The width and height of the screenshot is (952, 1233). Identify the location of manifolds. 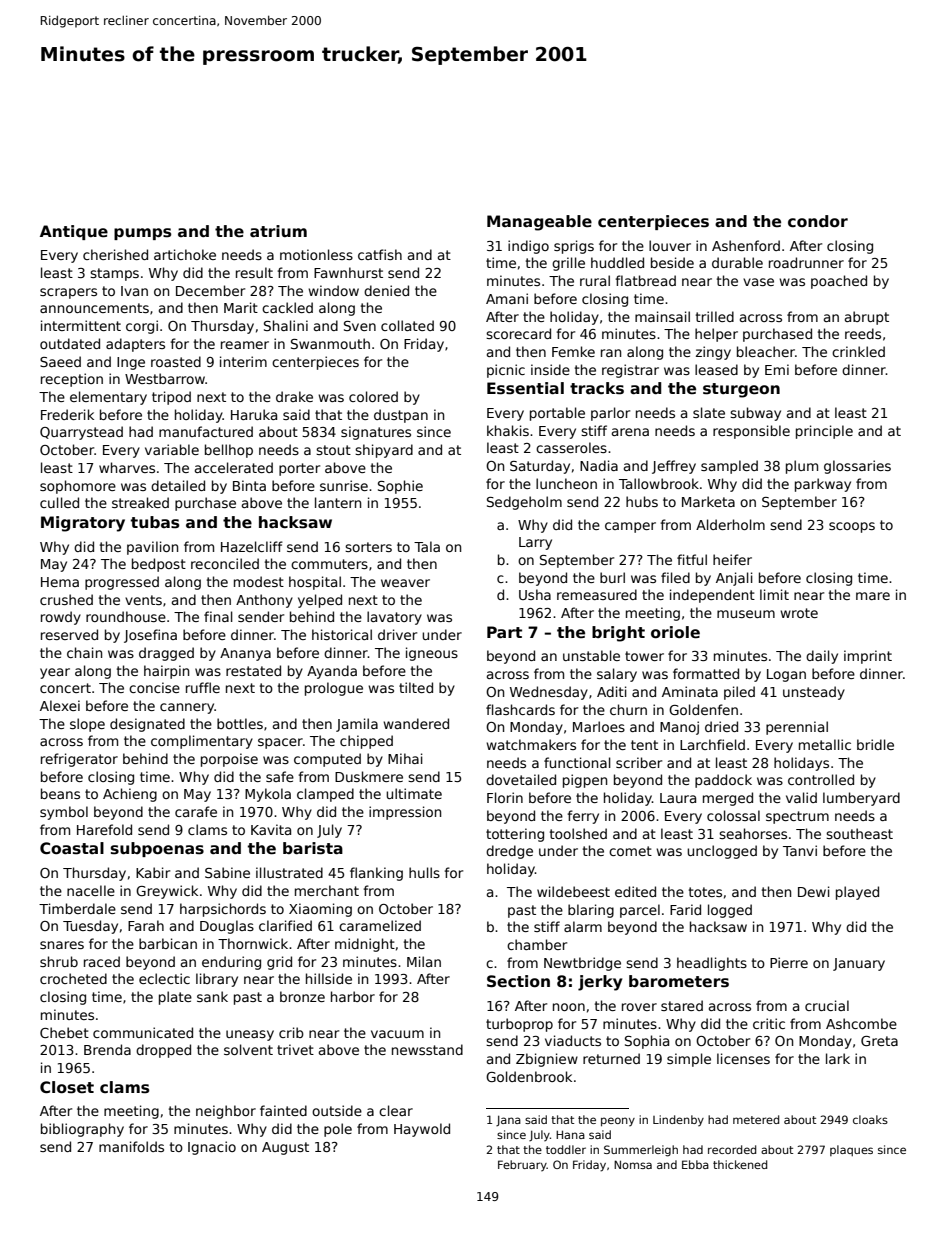
(131, 1146).
